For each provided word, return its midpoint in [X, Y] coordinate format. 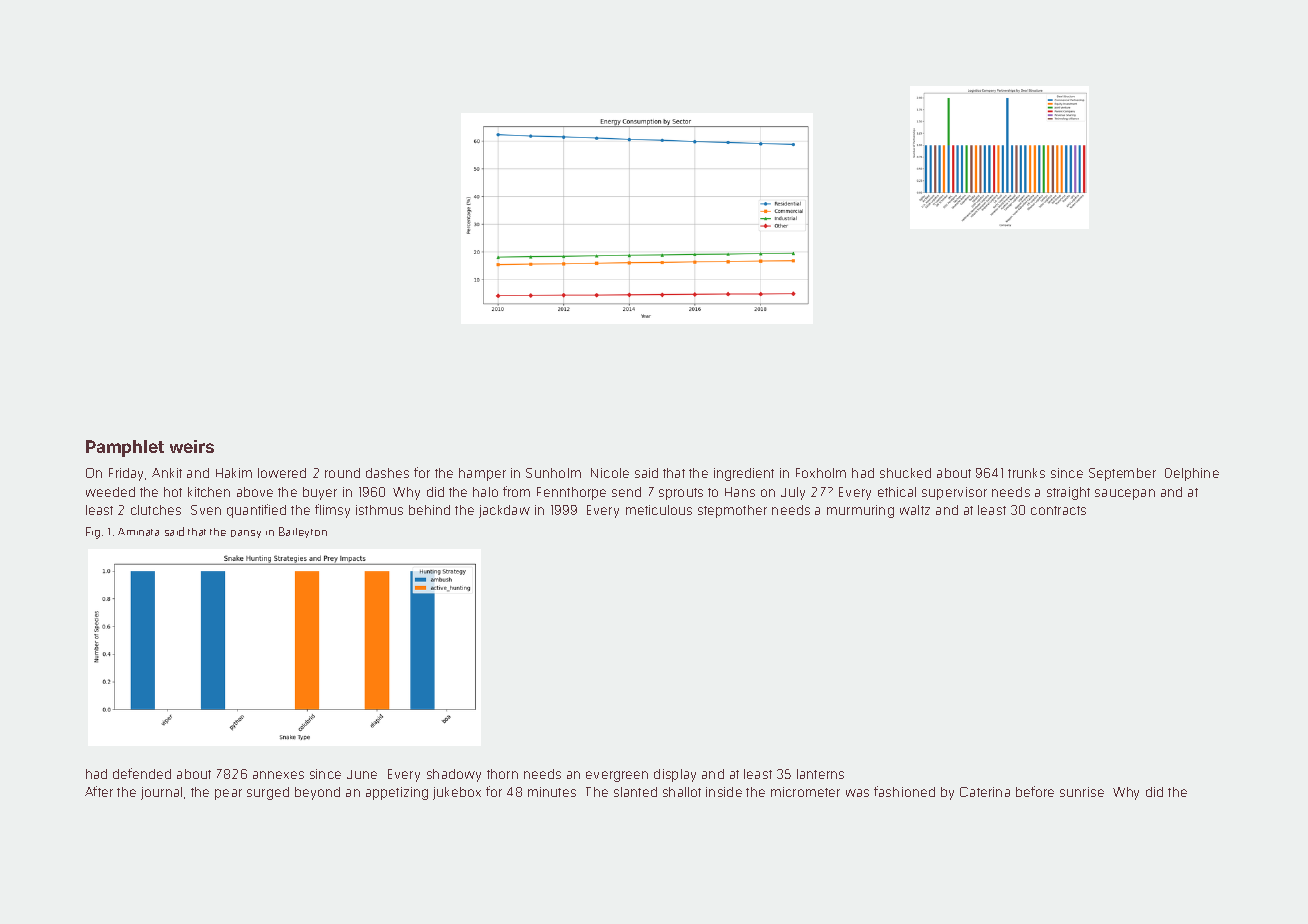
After [99, 791]
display [675, 775]
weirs [192, 446]
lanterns [820, 774]
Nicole [610, 473]
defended [142, 773]
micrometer [805, 792]
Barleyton [303, 532]
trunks [1026, 473]
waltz [915, 510]
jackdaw [504, 511]
